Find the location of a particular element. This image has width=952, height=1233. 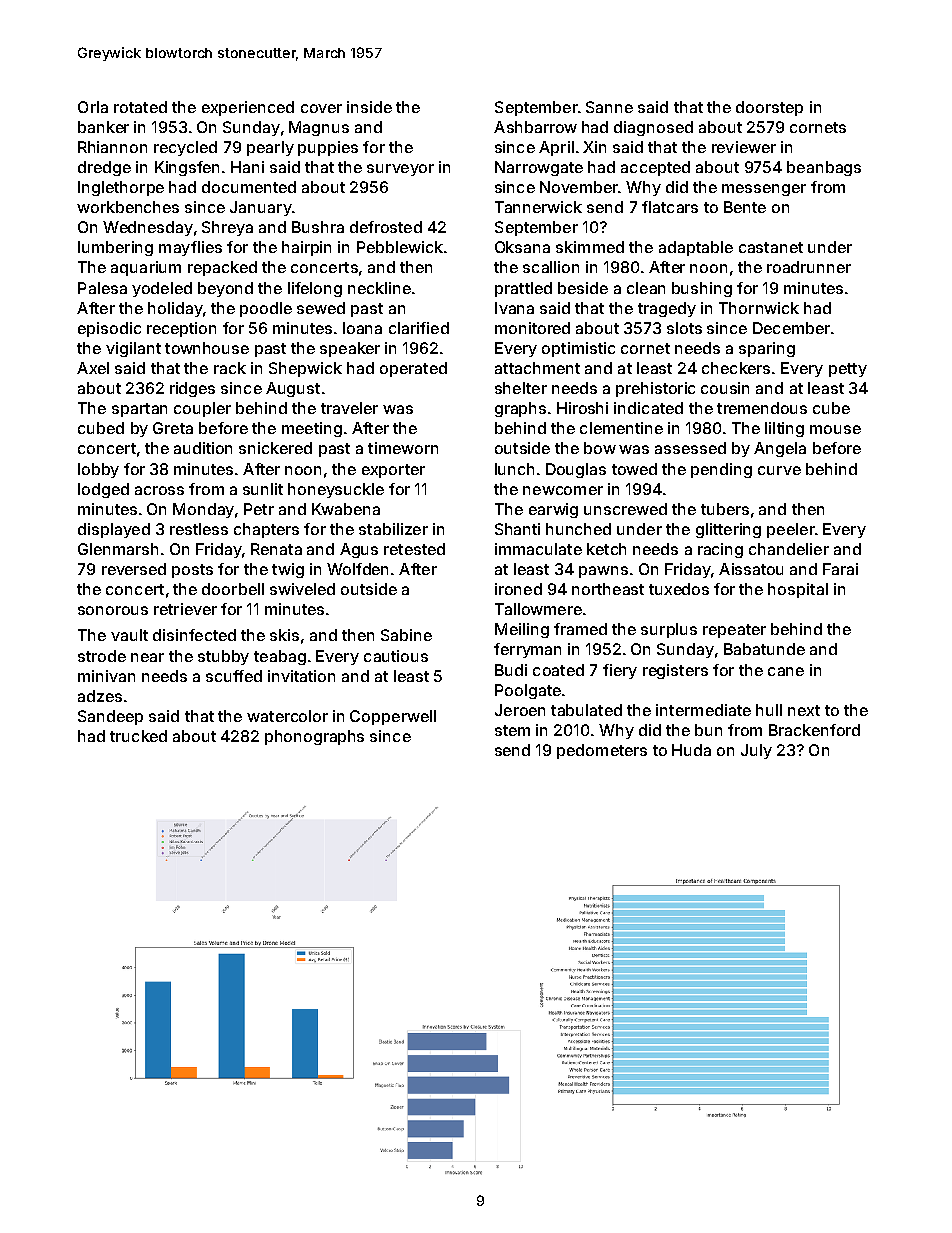

Kingsfen is located at coordinates (187, 168).
